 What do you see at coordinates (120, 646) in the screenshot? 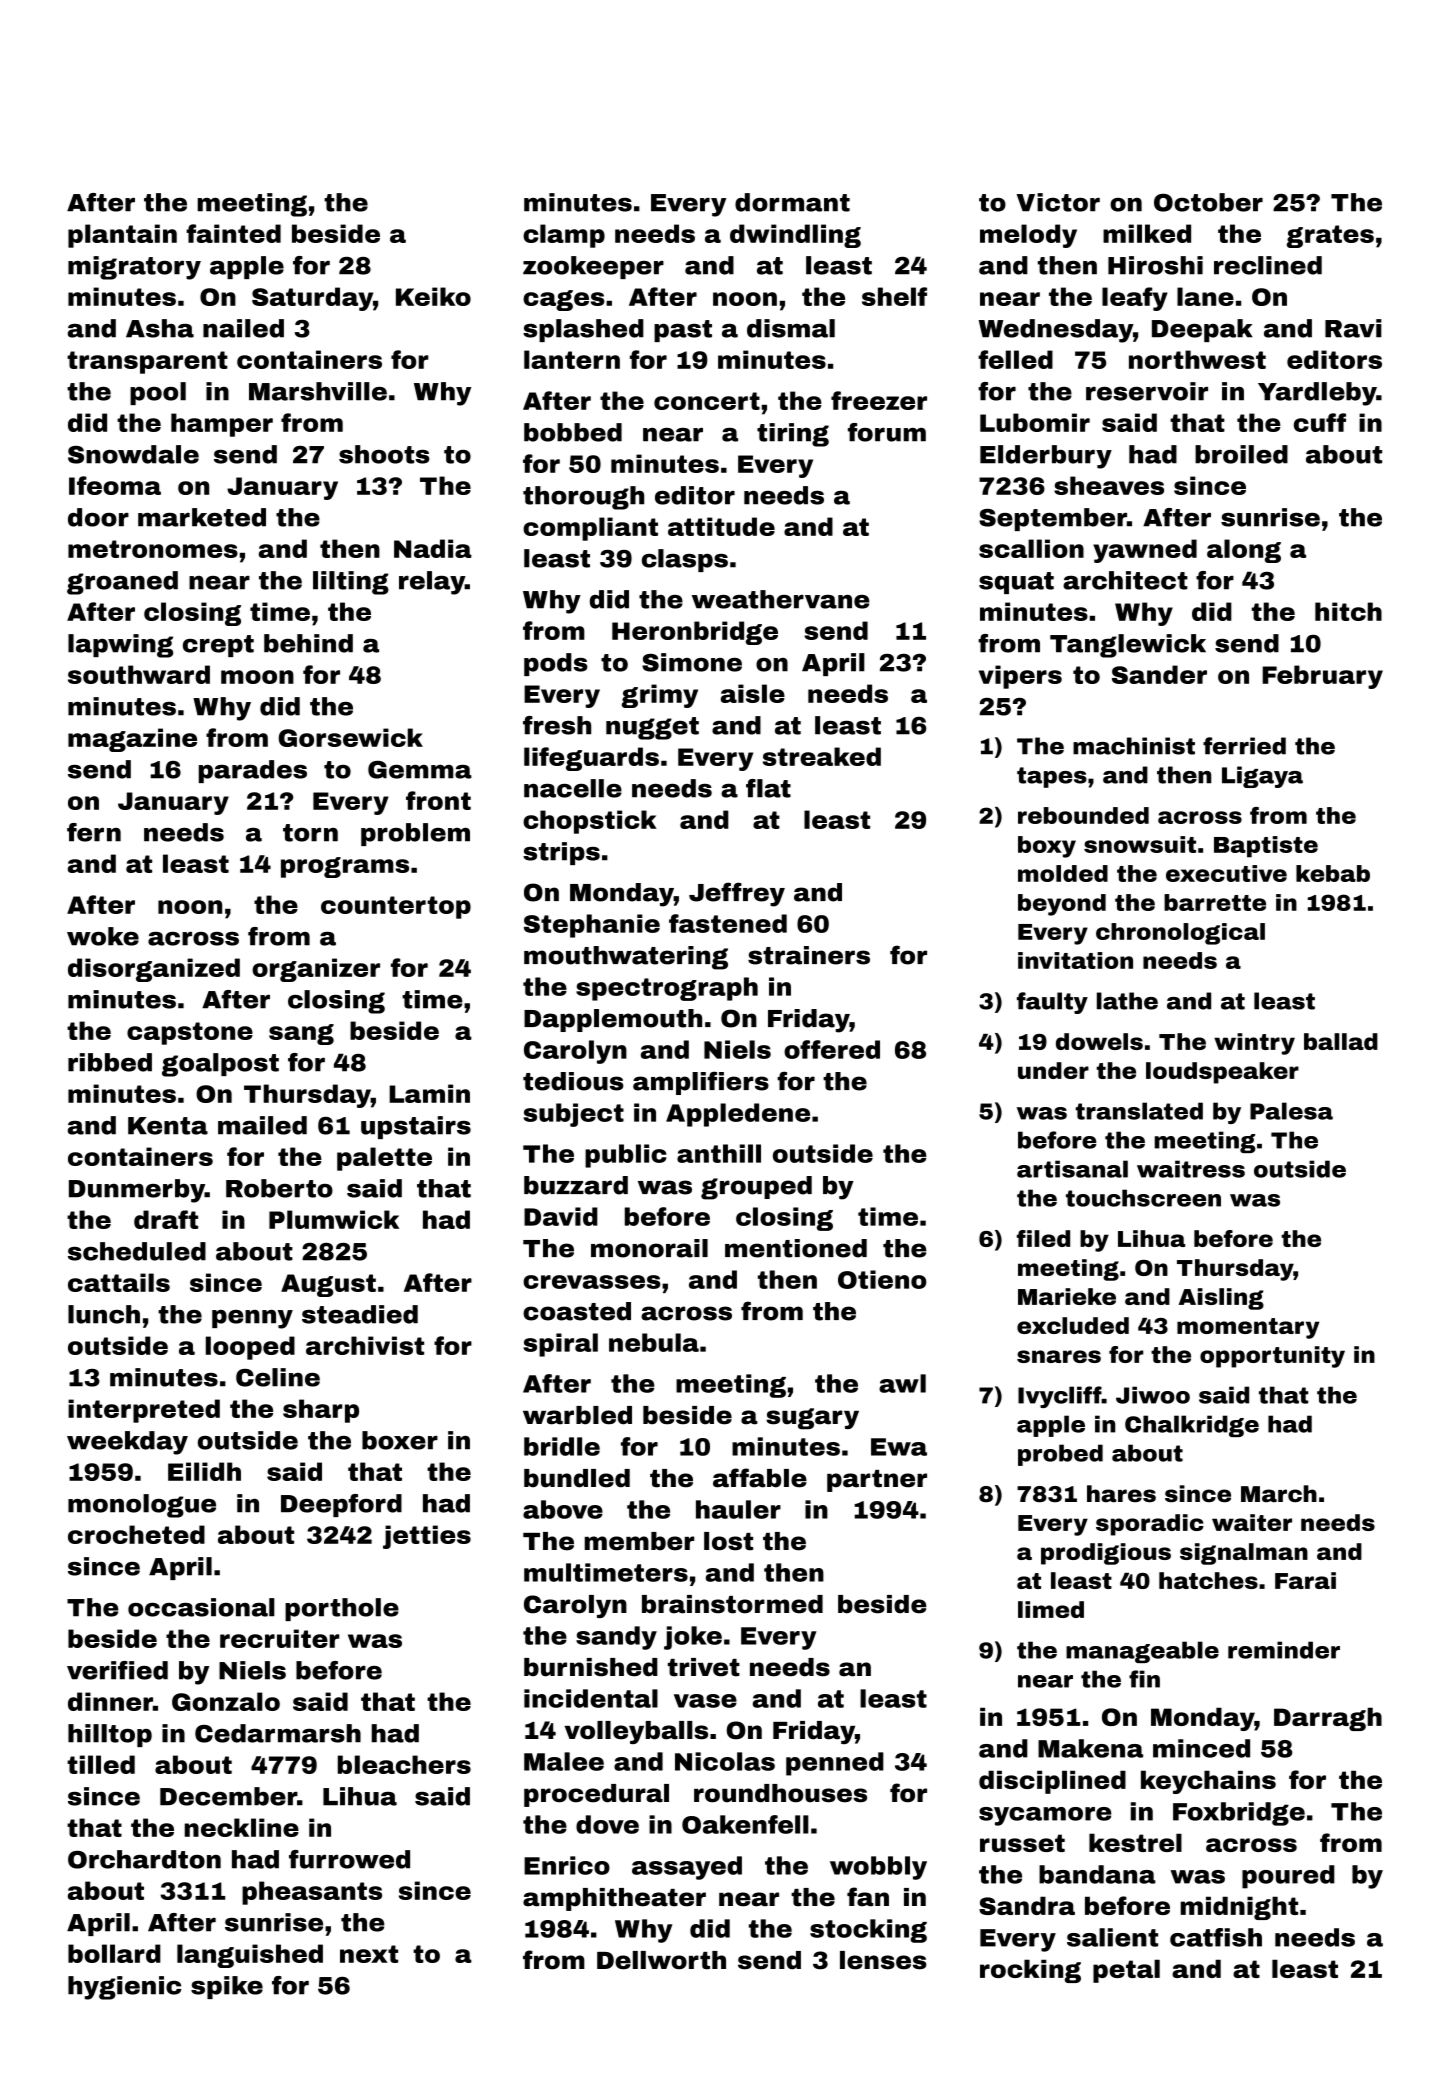
I see `lapwing` at bounding box center [120, 646].
